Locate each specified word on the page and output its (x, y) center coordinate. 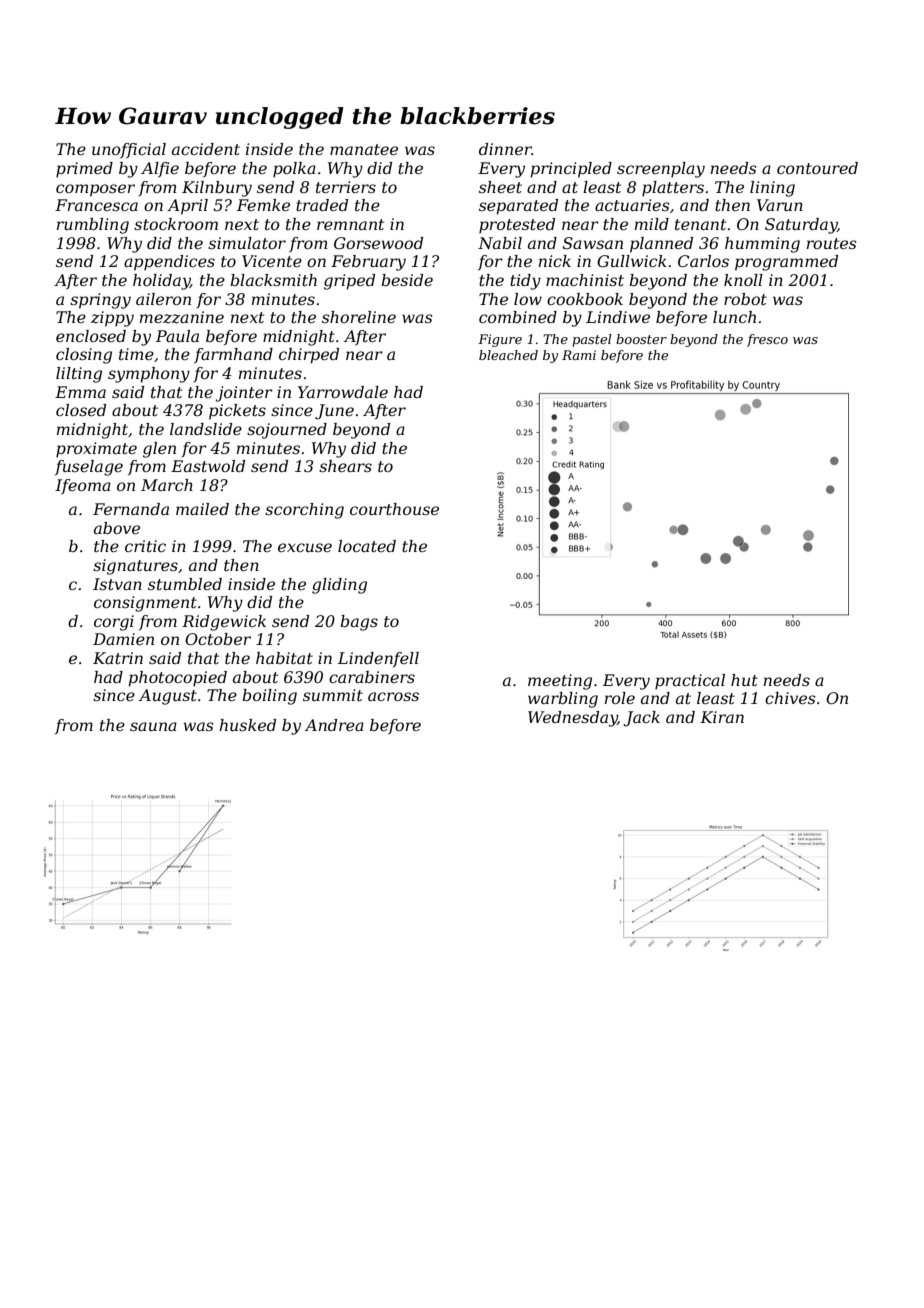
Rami (579, 355)
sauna (153, 726)
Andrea (334, 725)
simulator (247, 243)
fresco (767, 340)
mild (652, 224)
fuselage (89, 468)
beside (407, 280)
